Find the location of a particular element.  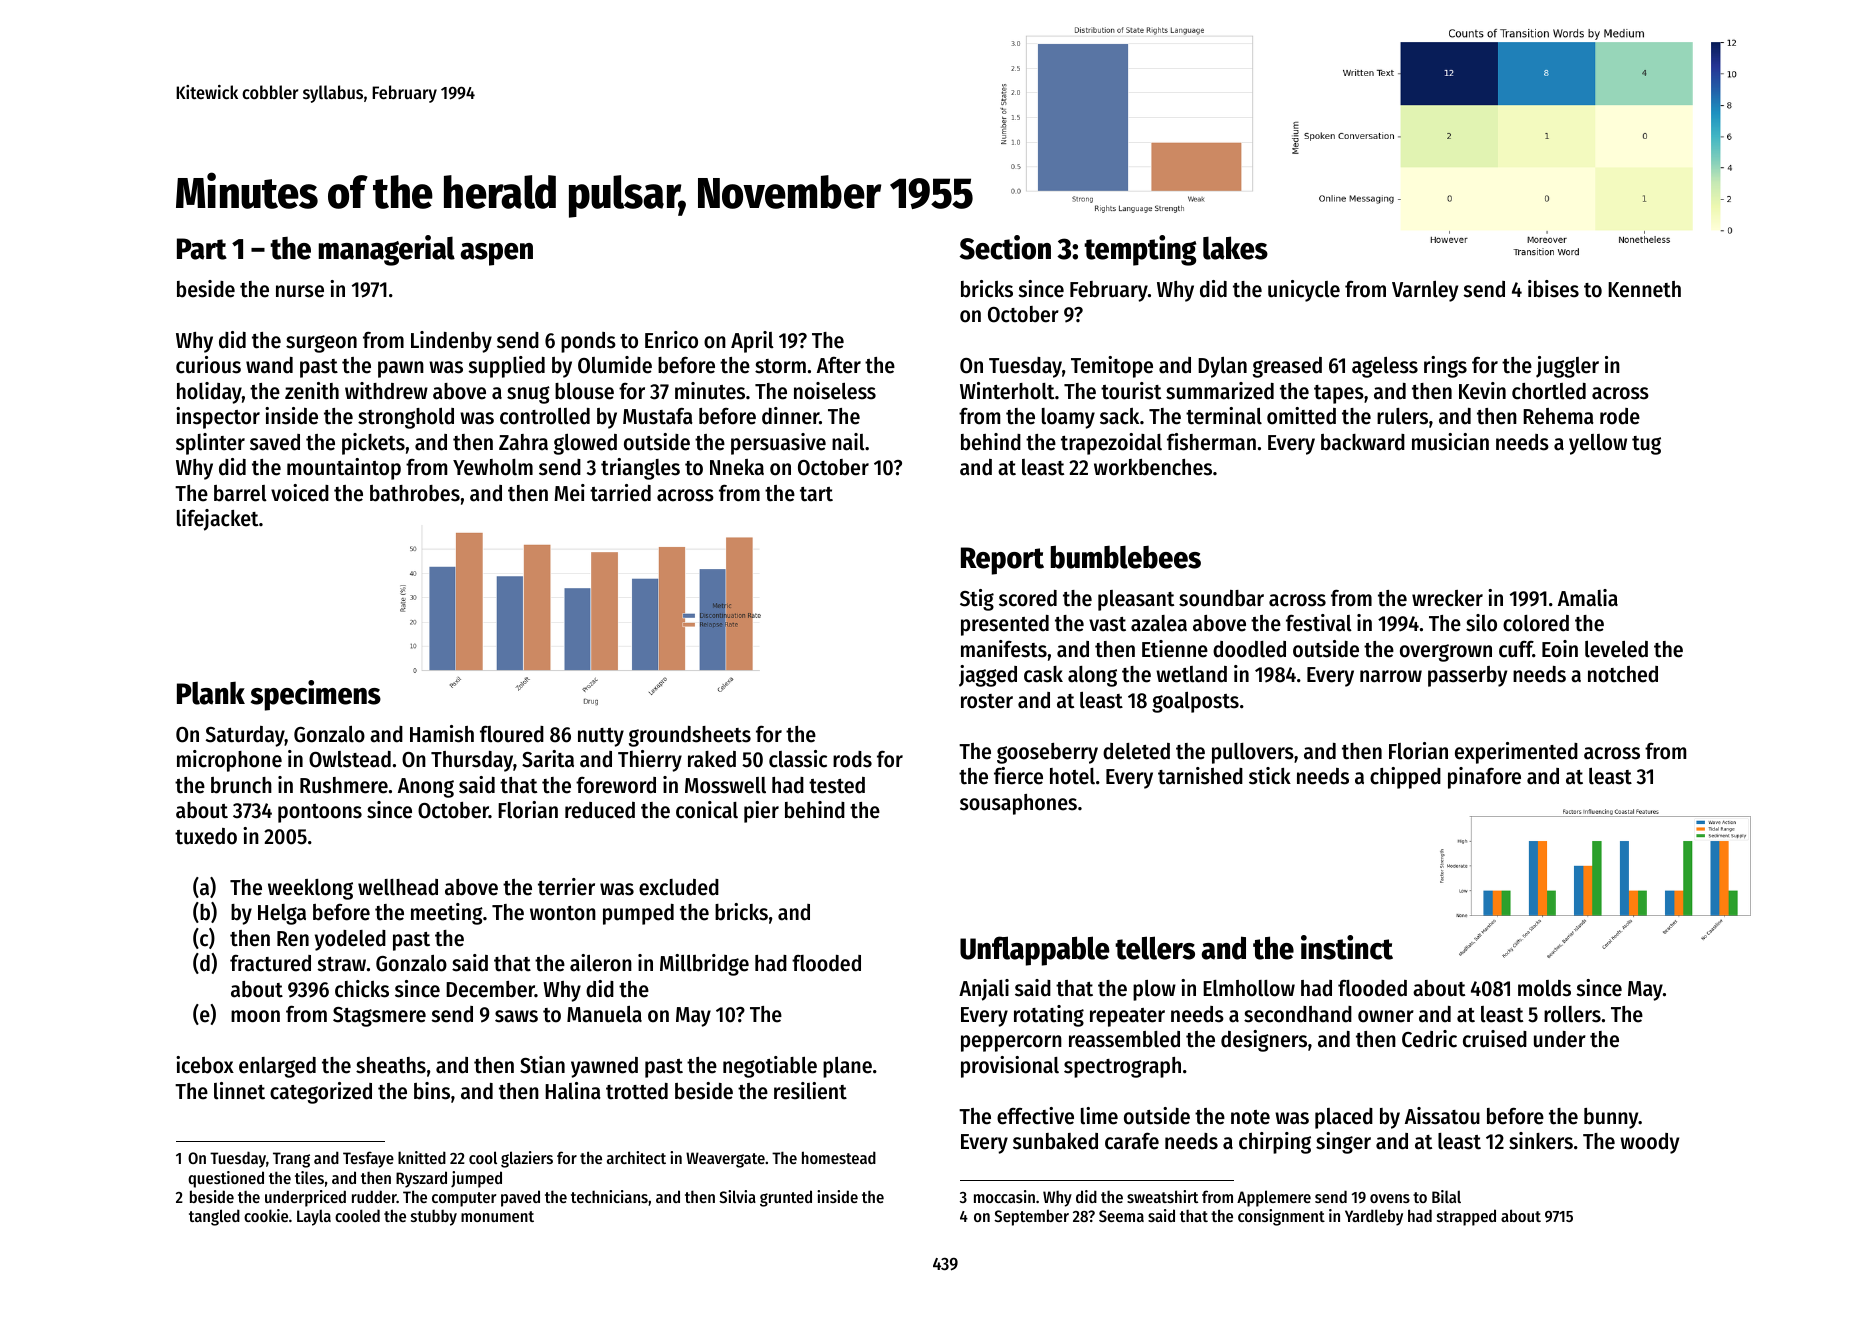

wrecker is located at coordinates (1447, 598).
